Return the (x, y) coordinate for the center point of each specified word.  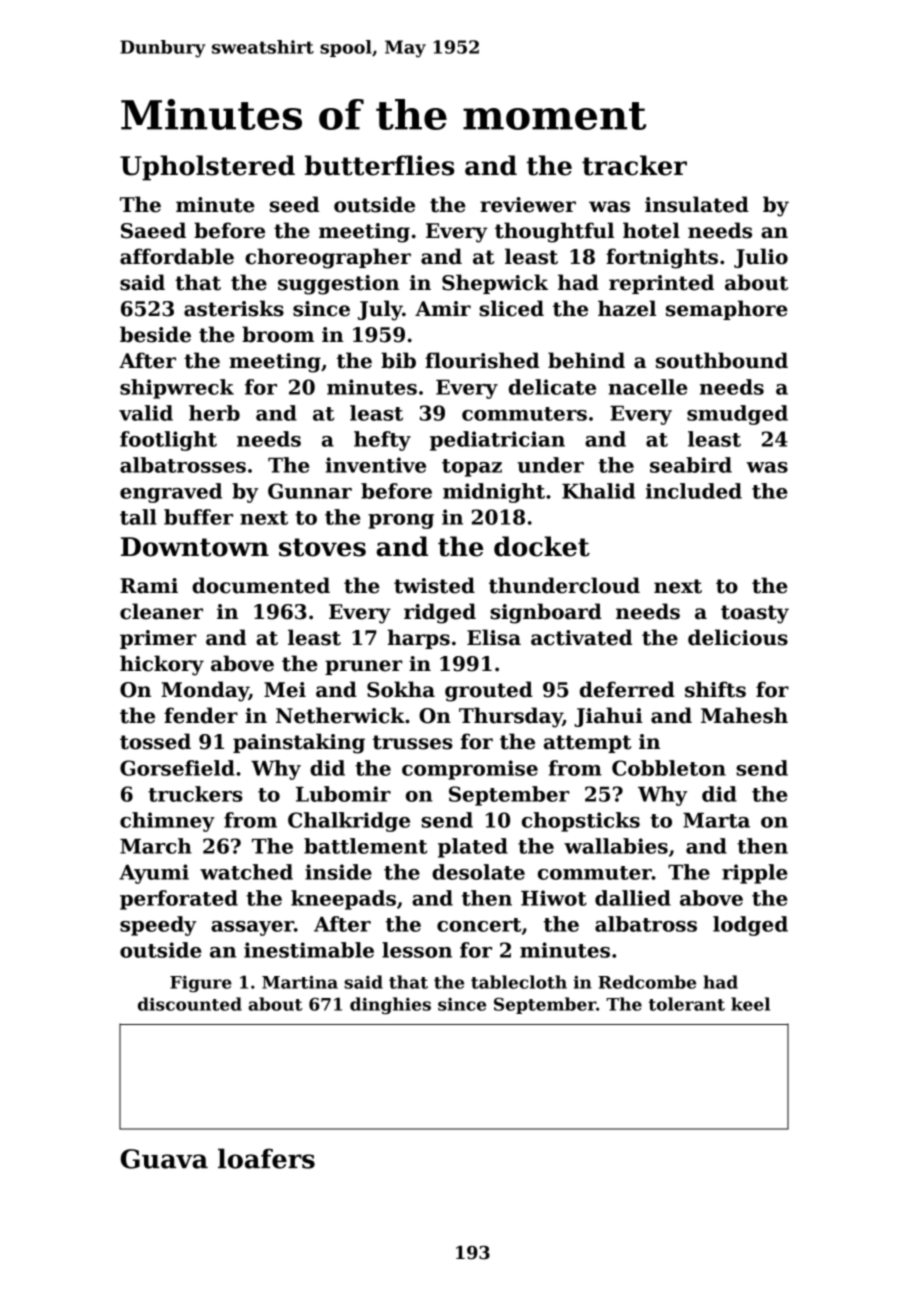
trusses (413, 742)
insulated (697, 204)
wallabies (616, 846)
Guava (164, 1159)
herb (214, 413)
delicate (552, 387)
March (156, 846)
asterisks (234, 308)
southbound (722, 360)
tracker (634, 165)
